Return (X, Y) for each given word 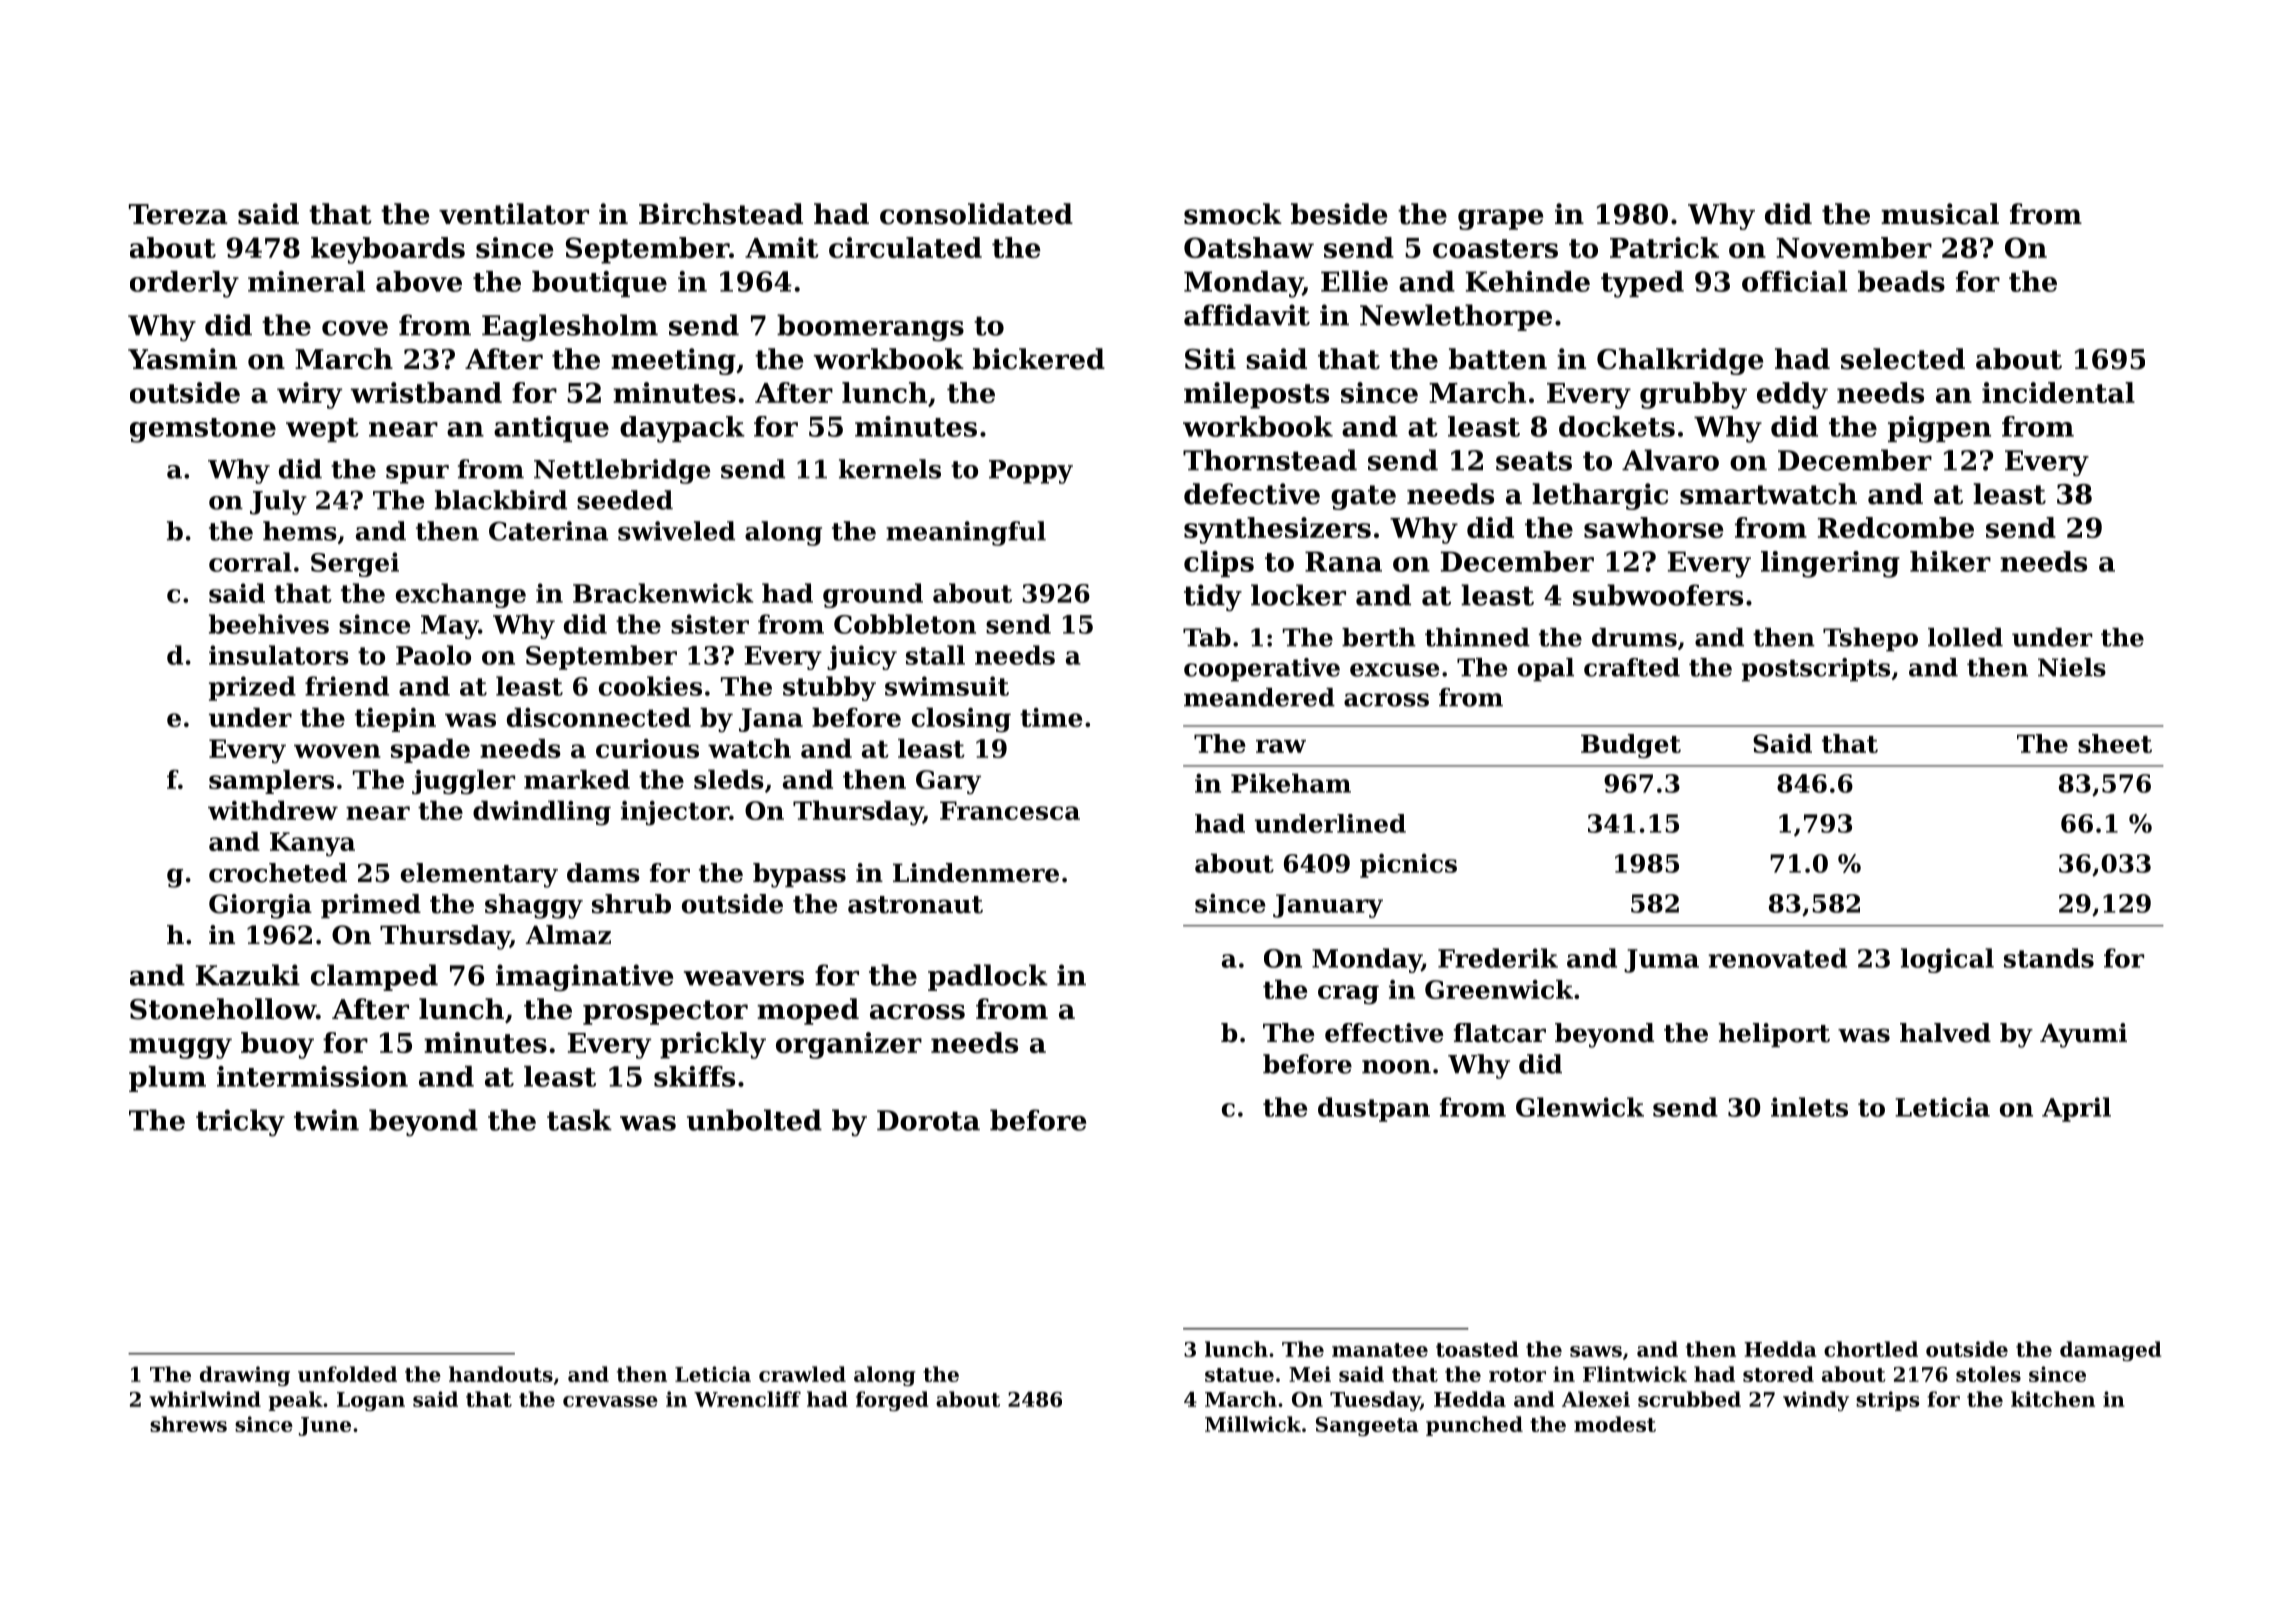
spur (417, 474)
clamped (374, 977)
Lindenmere (976, 873)
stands (2049, 958)
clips (1219, 564)
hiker (1950, 561)
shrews (188, 1424)
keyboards (388, 250)
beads (1901, 281)
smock (1233, 214)
